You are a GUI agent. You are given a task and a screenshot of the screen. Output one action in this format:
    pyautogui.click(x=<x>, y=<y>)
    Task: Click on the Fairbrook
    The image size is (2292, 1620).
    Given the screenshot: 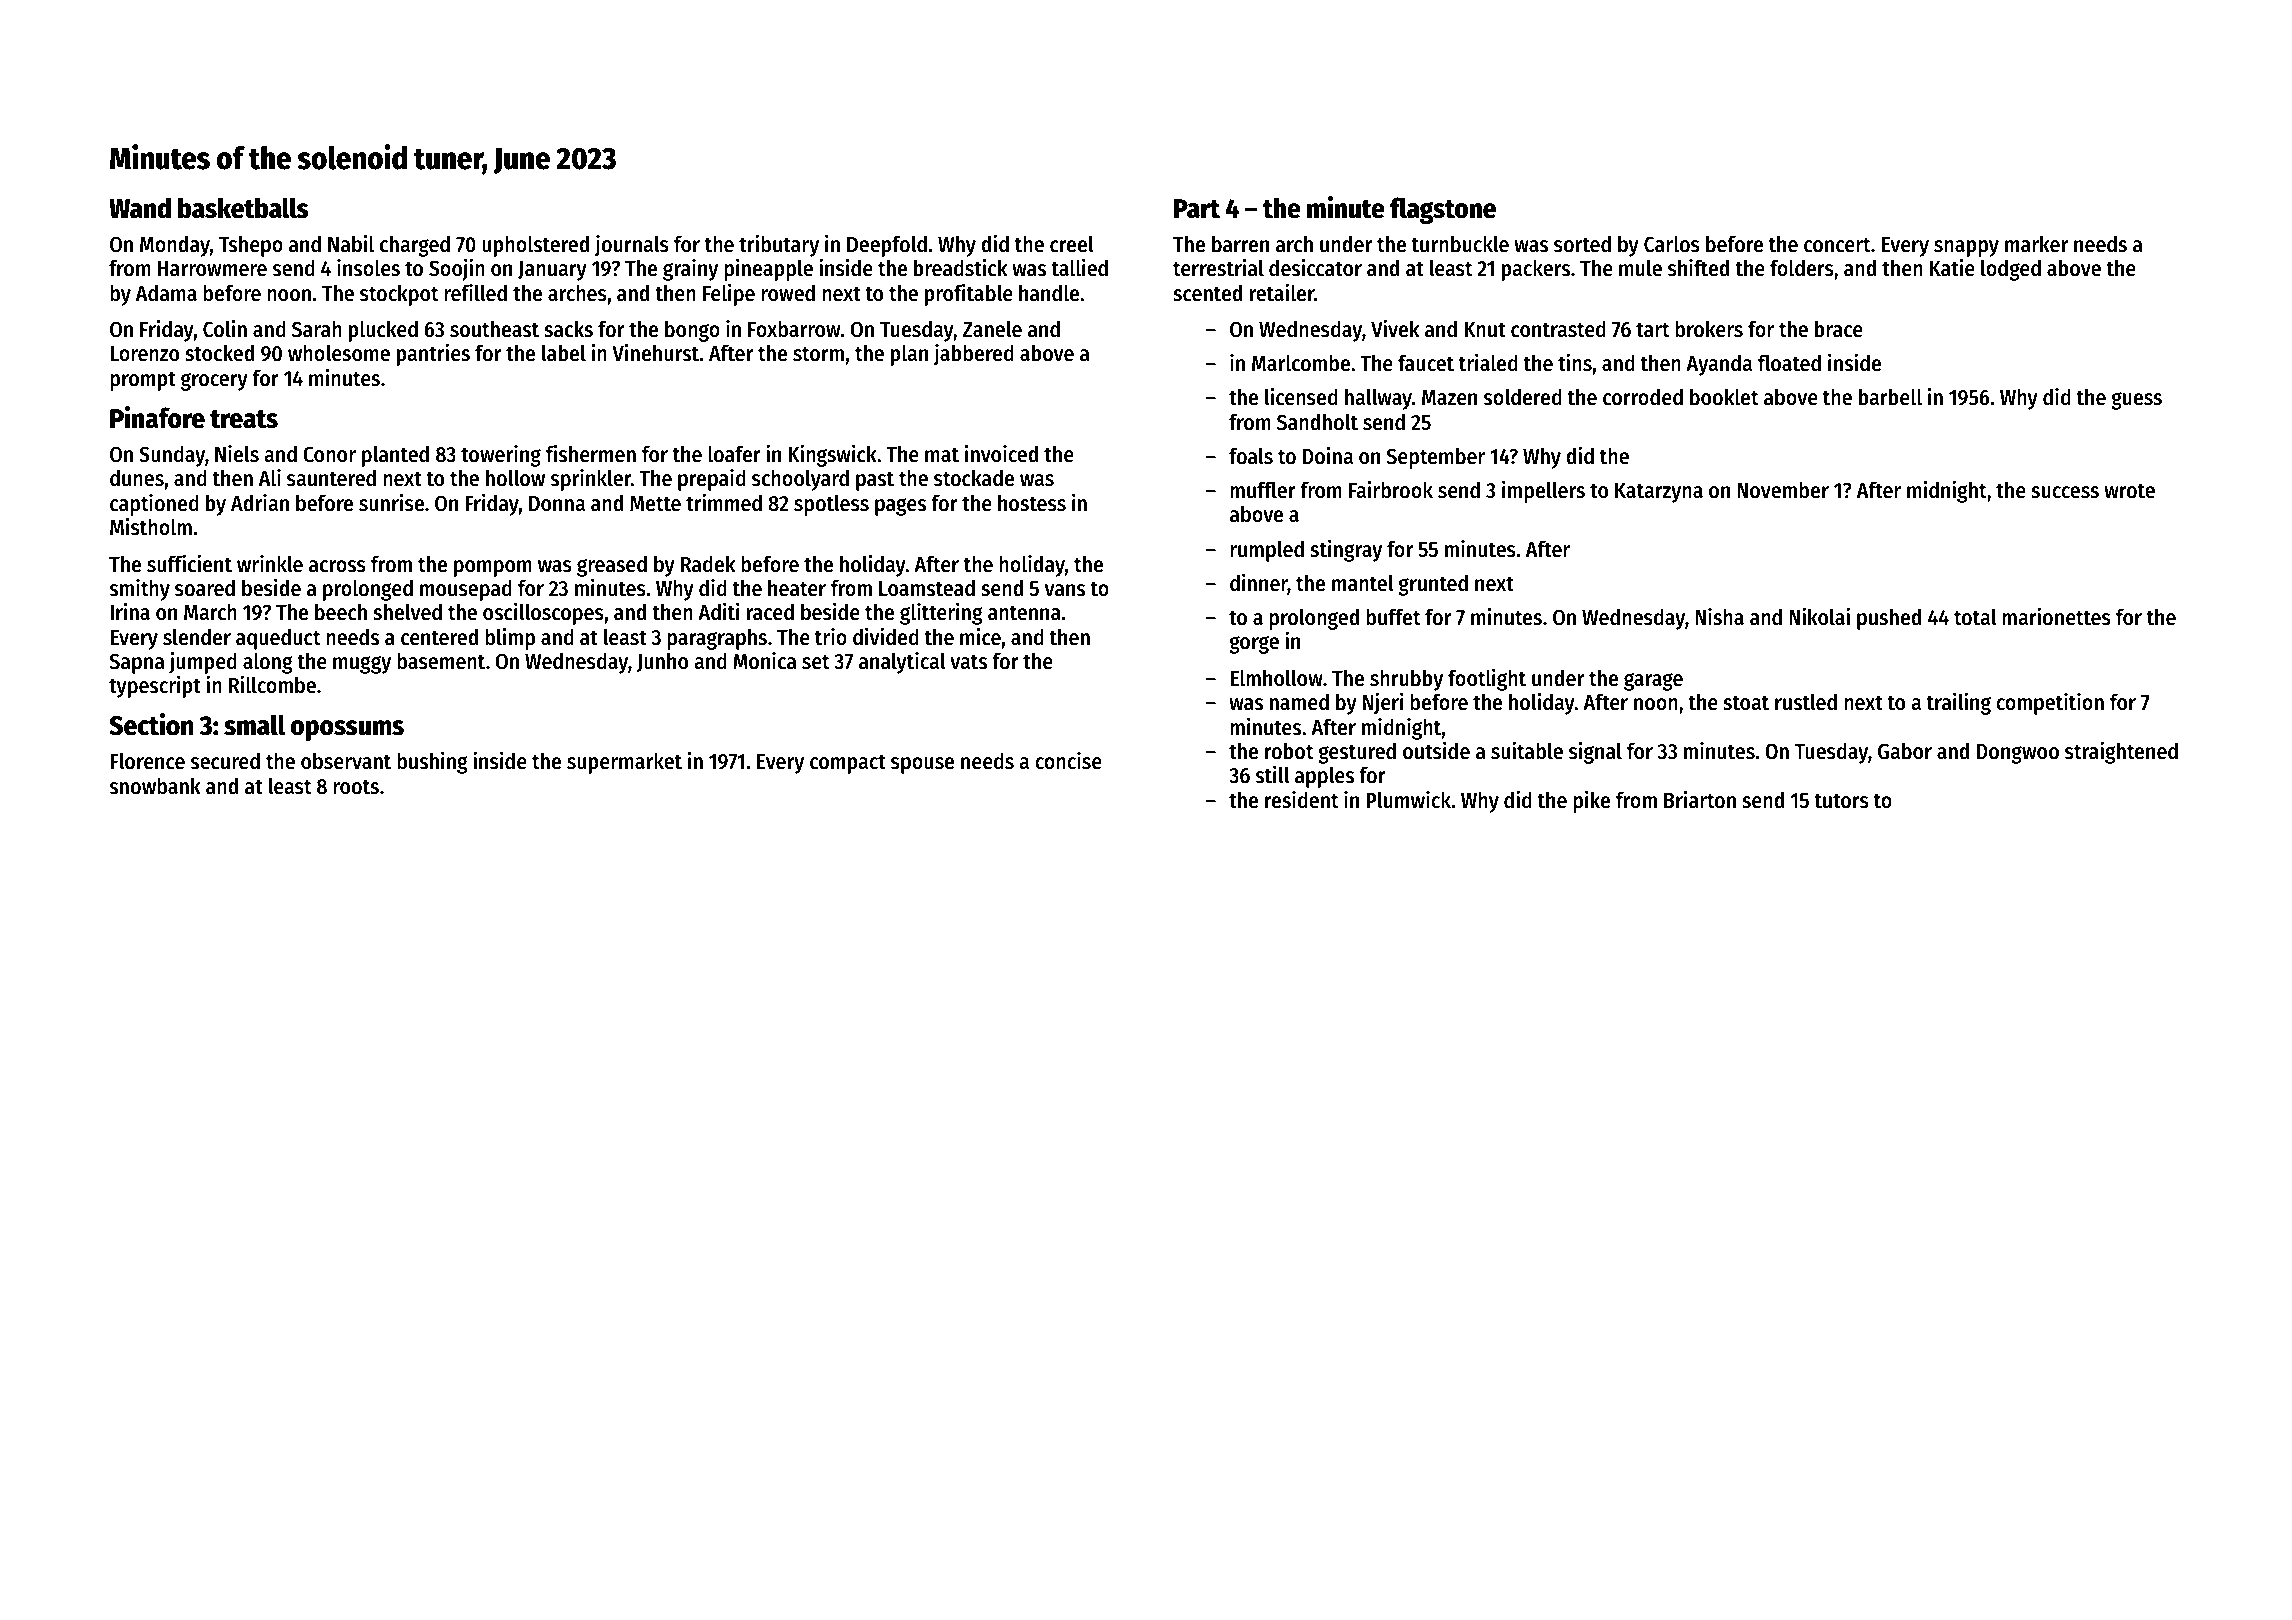 What is the action you would take?
    pyautogui.click(x=1391, y=489)
